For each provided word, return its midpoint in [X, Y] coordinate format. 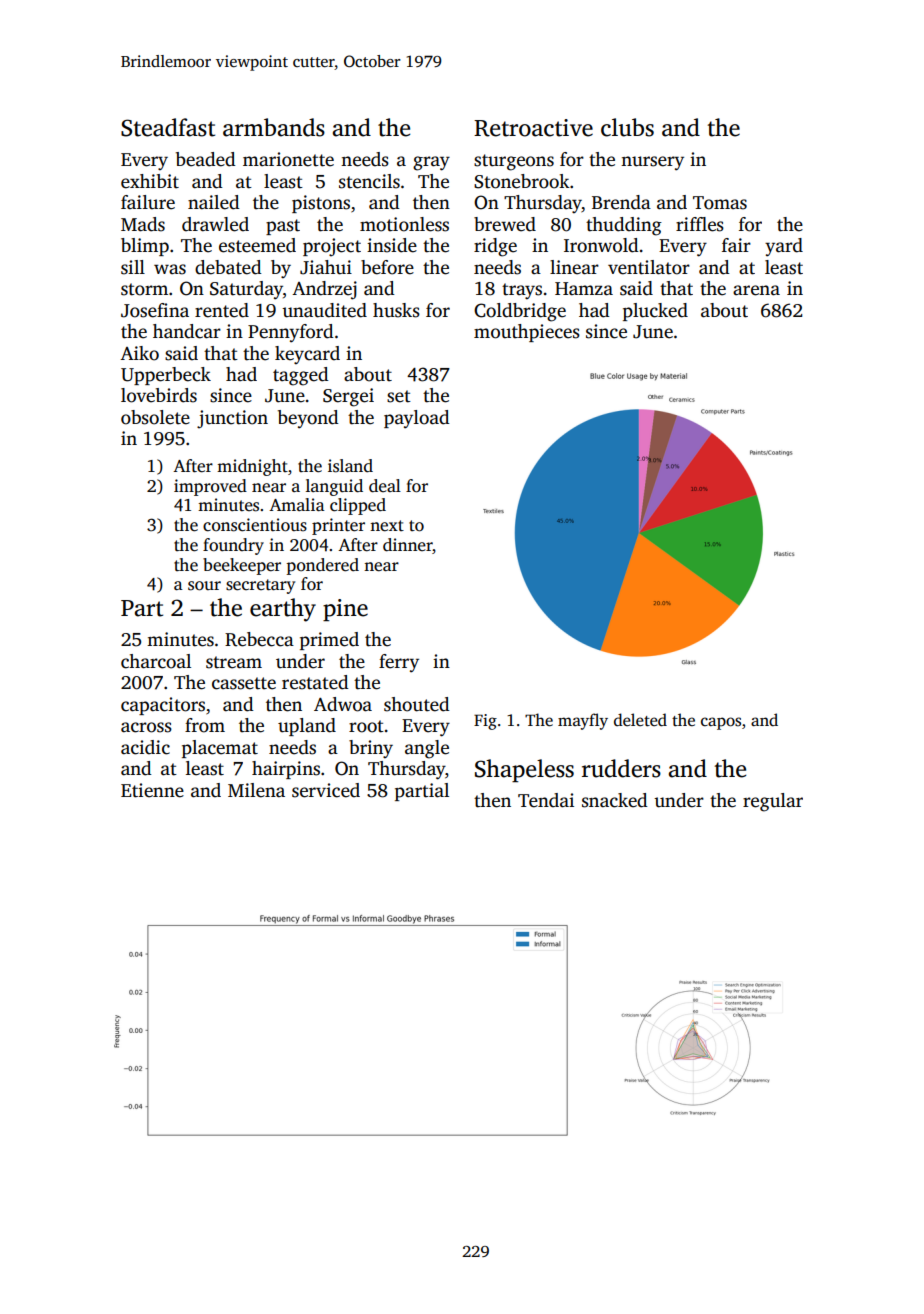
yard [784, 247]
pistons [321, 204]
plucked [655, 312]
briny [371, 749]
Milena [256, 790]
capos [721, 723]
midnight [252, 467]
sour [204, 586]
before [387, 267]
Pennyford [291, 333]
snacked [615, 800]
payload [417, 419]
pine [345, 610]
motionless [404, 224]
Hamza [584, 289]
